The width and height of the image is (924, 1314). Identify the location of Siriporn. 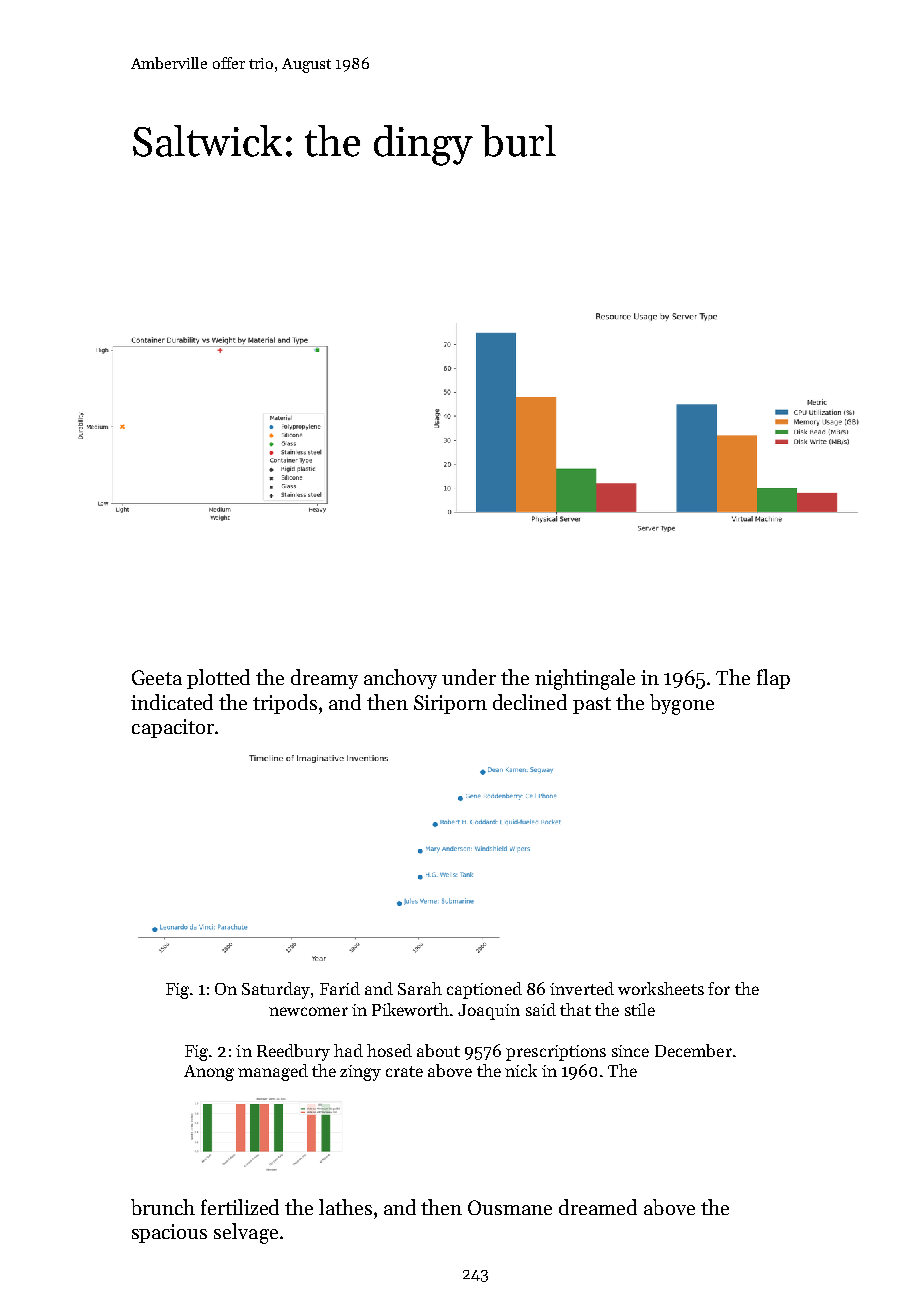
(450, 704).
